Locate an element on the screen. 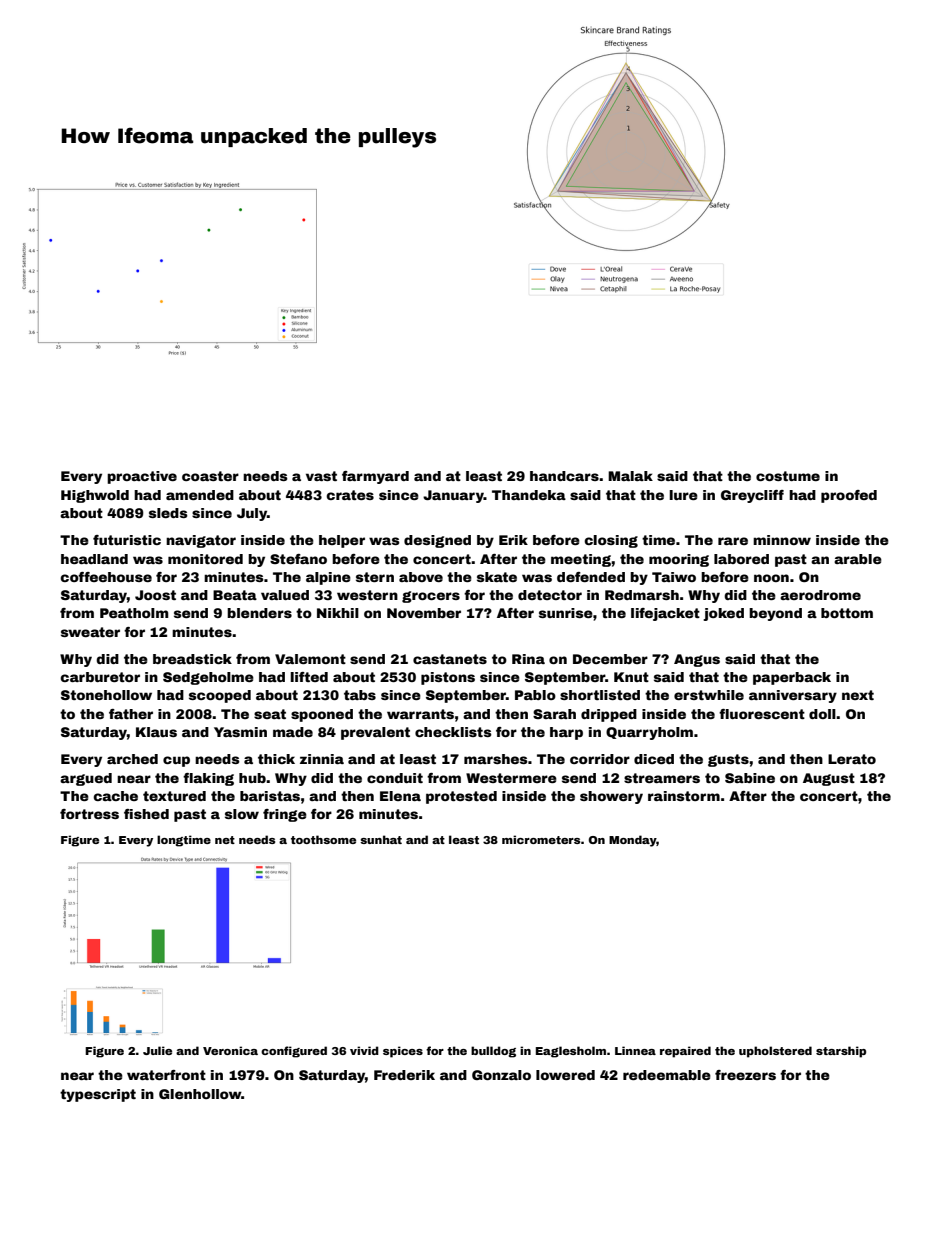 The width and height of the screenshot is (952, 1233). rainstorm is located at coordinates (684, 796).
